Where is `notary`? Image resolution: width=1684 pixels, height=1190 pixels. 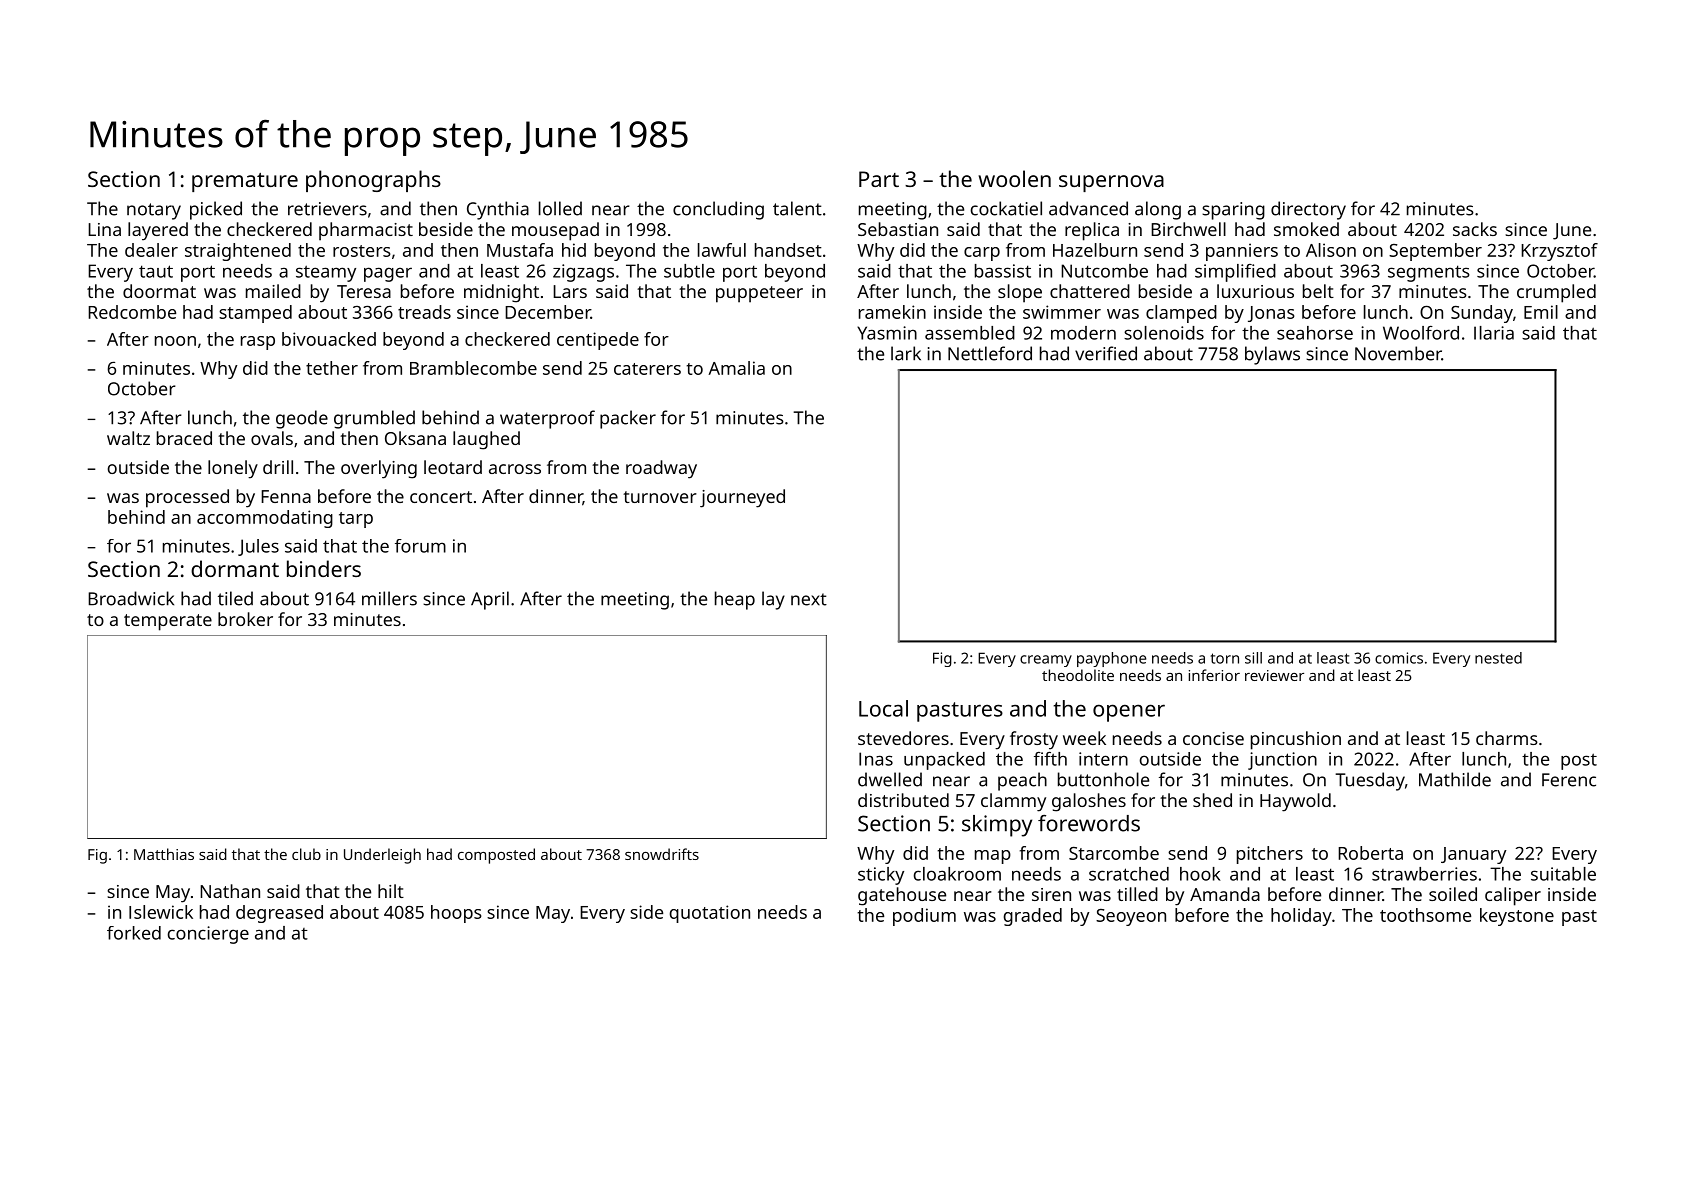
notary is located at coordinates (154, 211).
